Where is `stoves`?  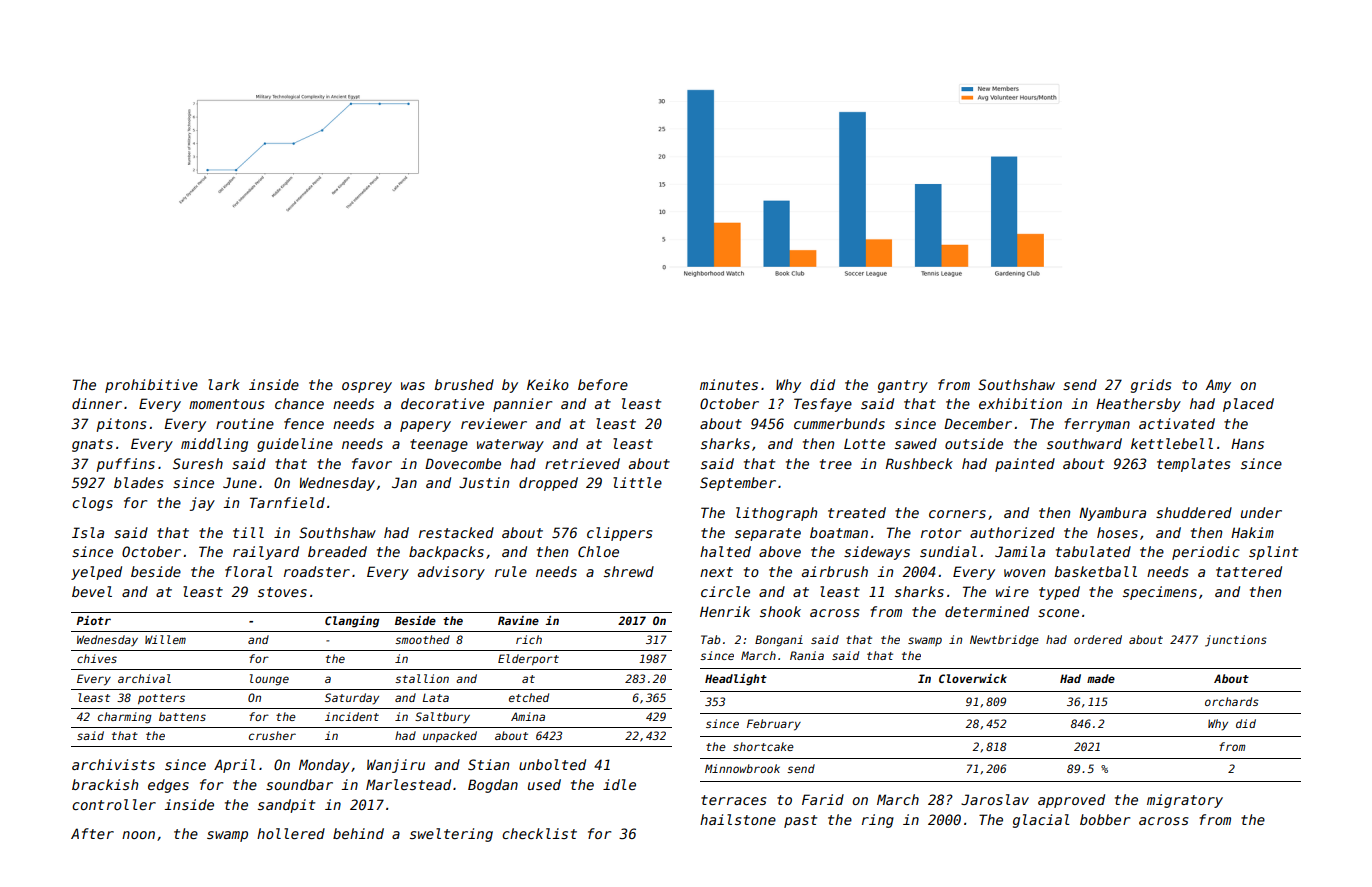 stoves is located at coordinates (282, 592).
